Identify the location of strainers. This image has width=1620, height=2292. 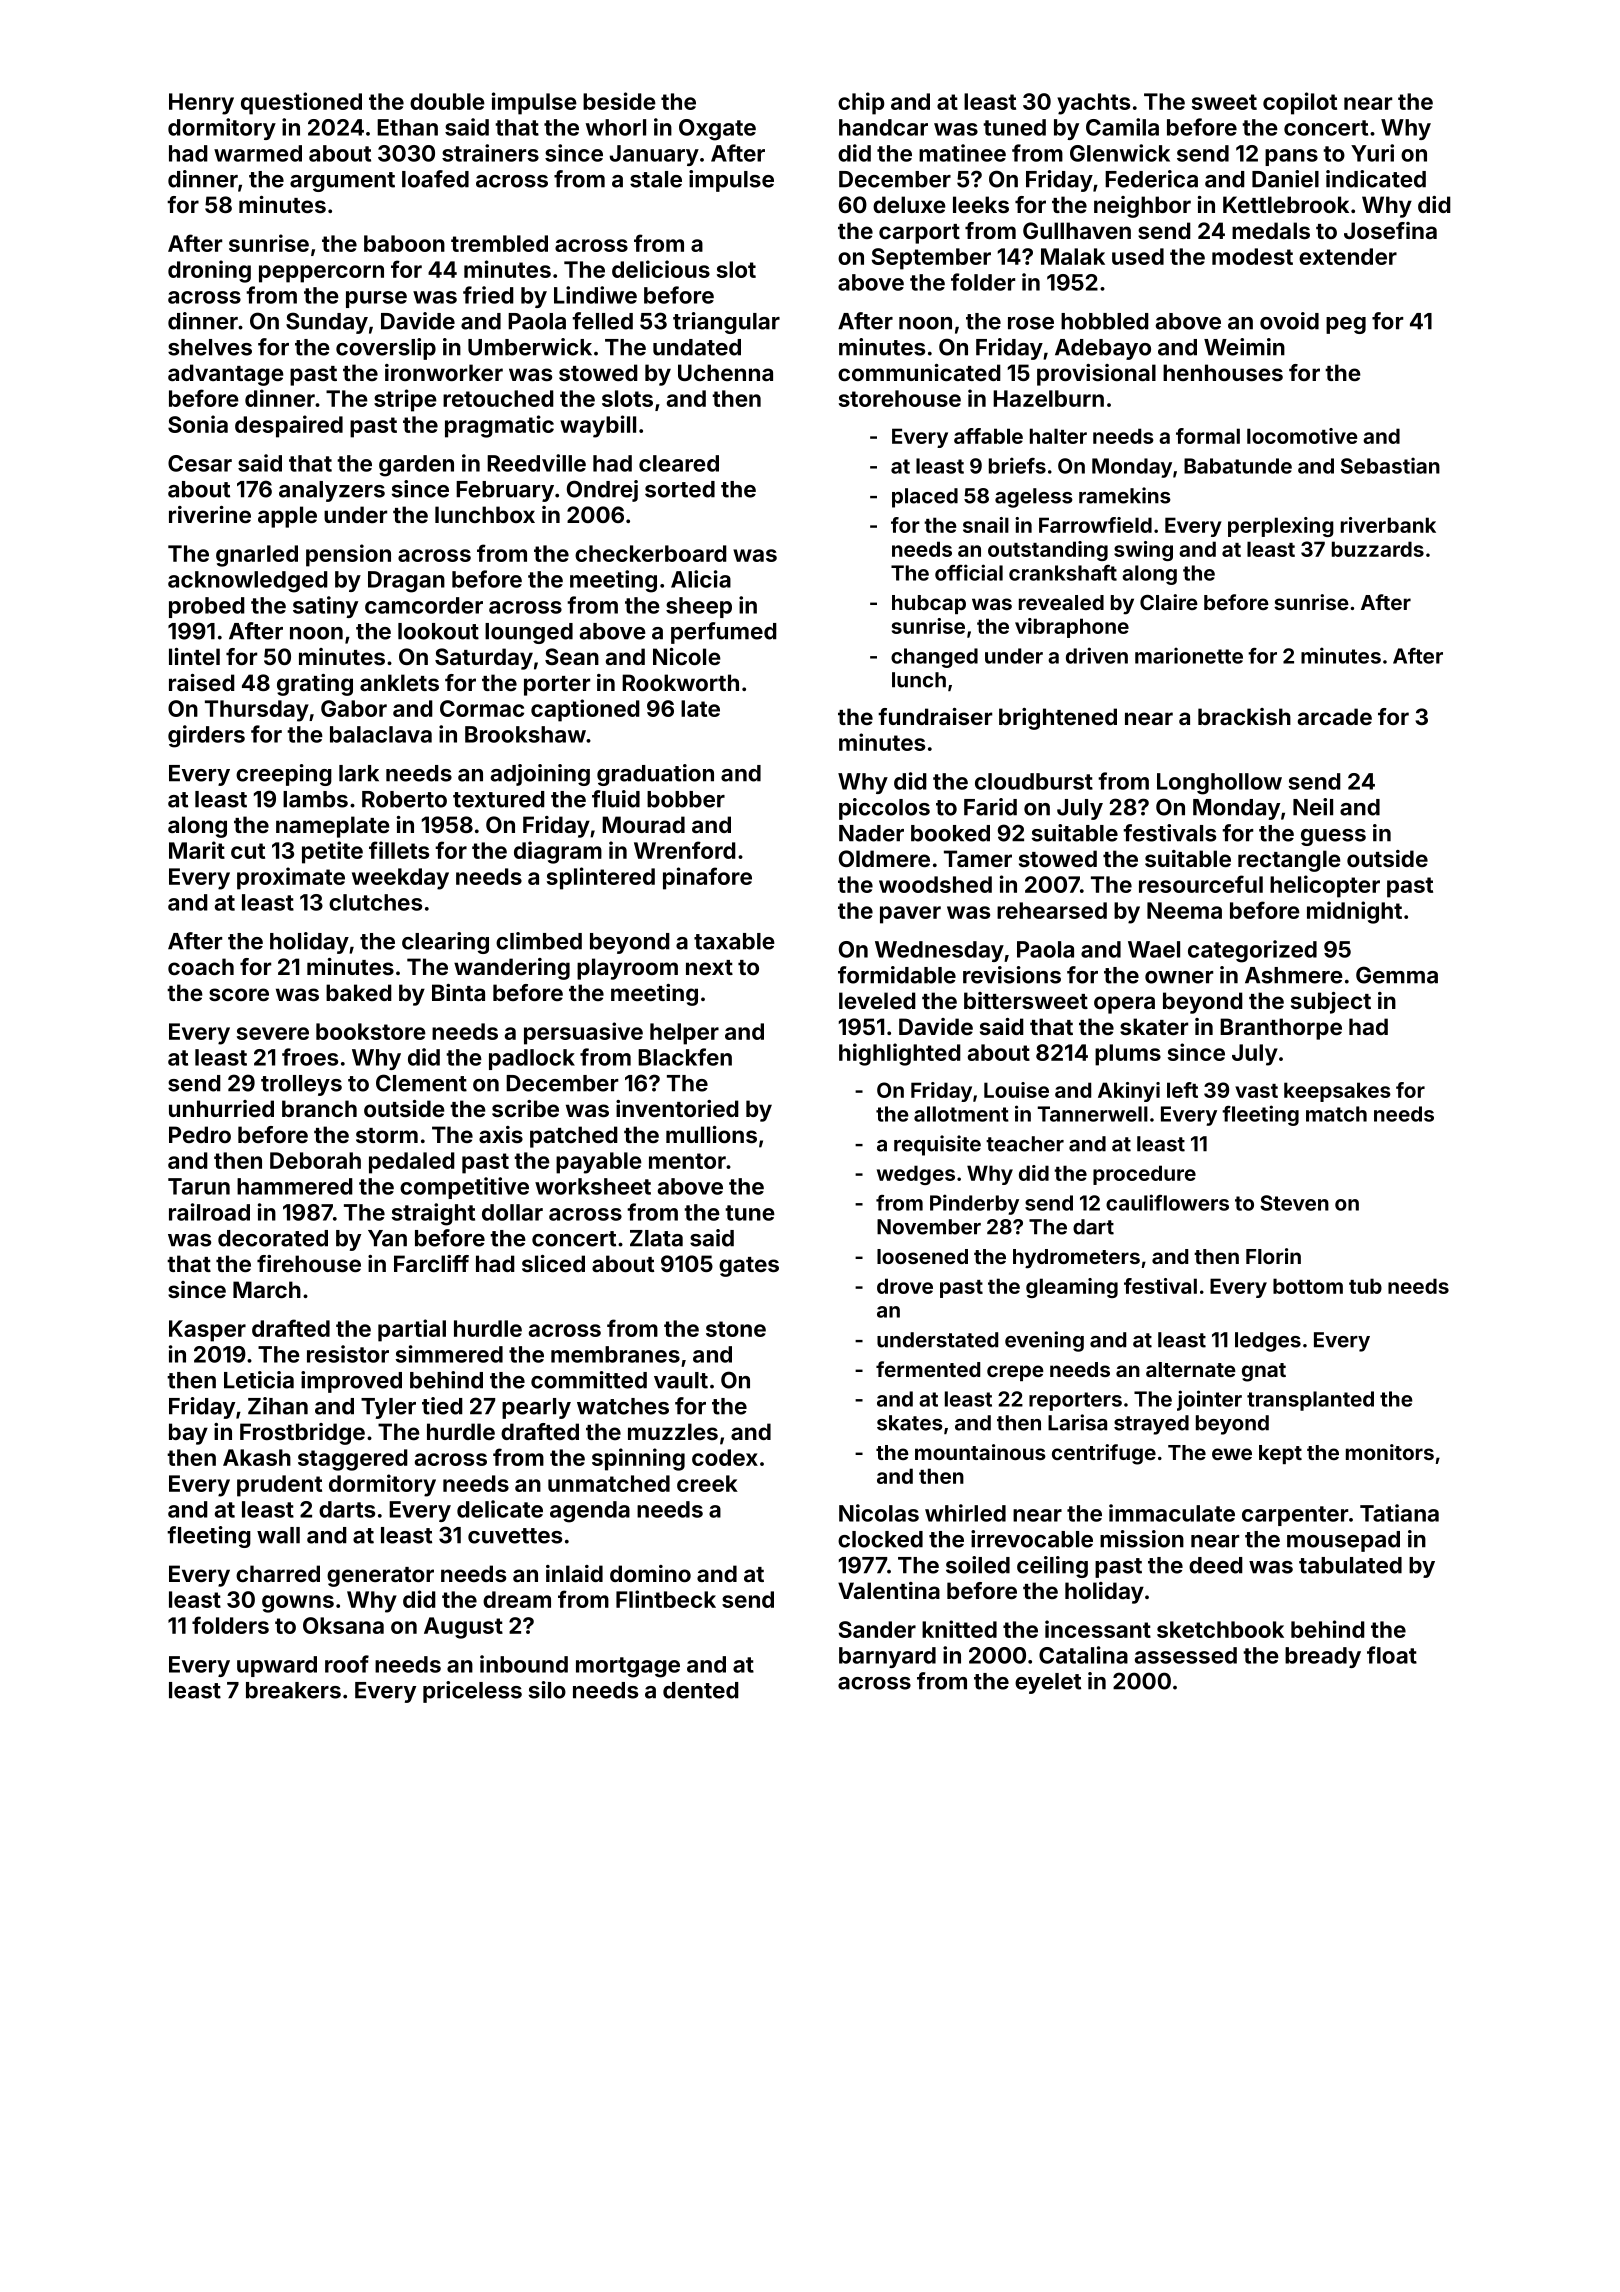
(490, 153).
